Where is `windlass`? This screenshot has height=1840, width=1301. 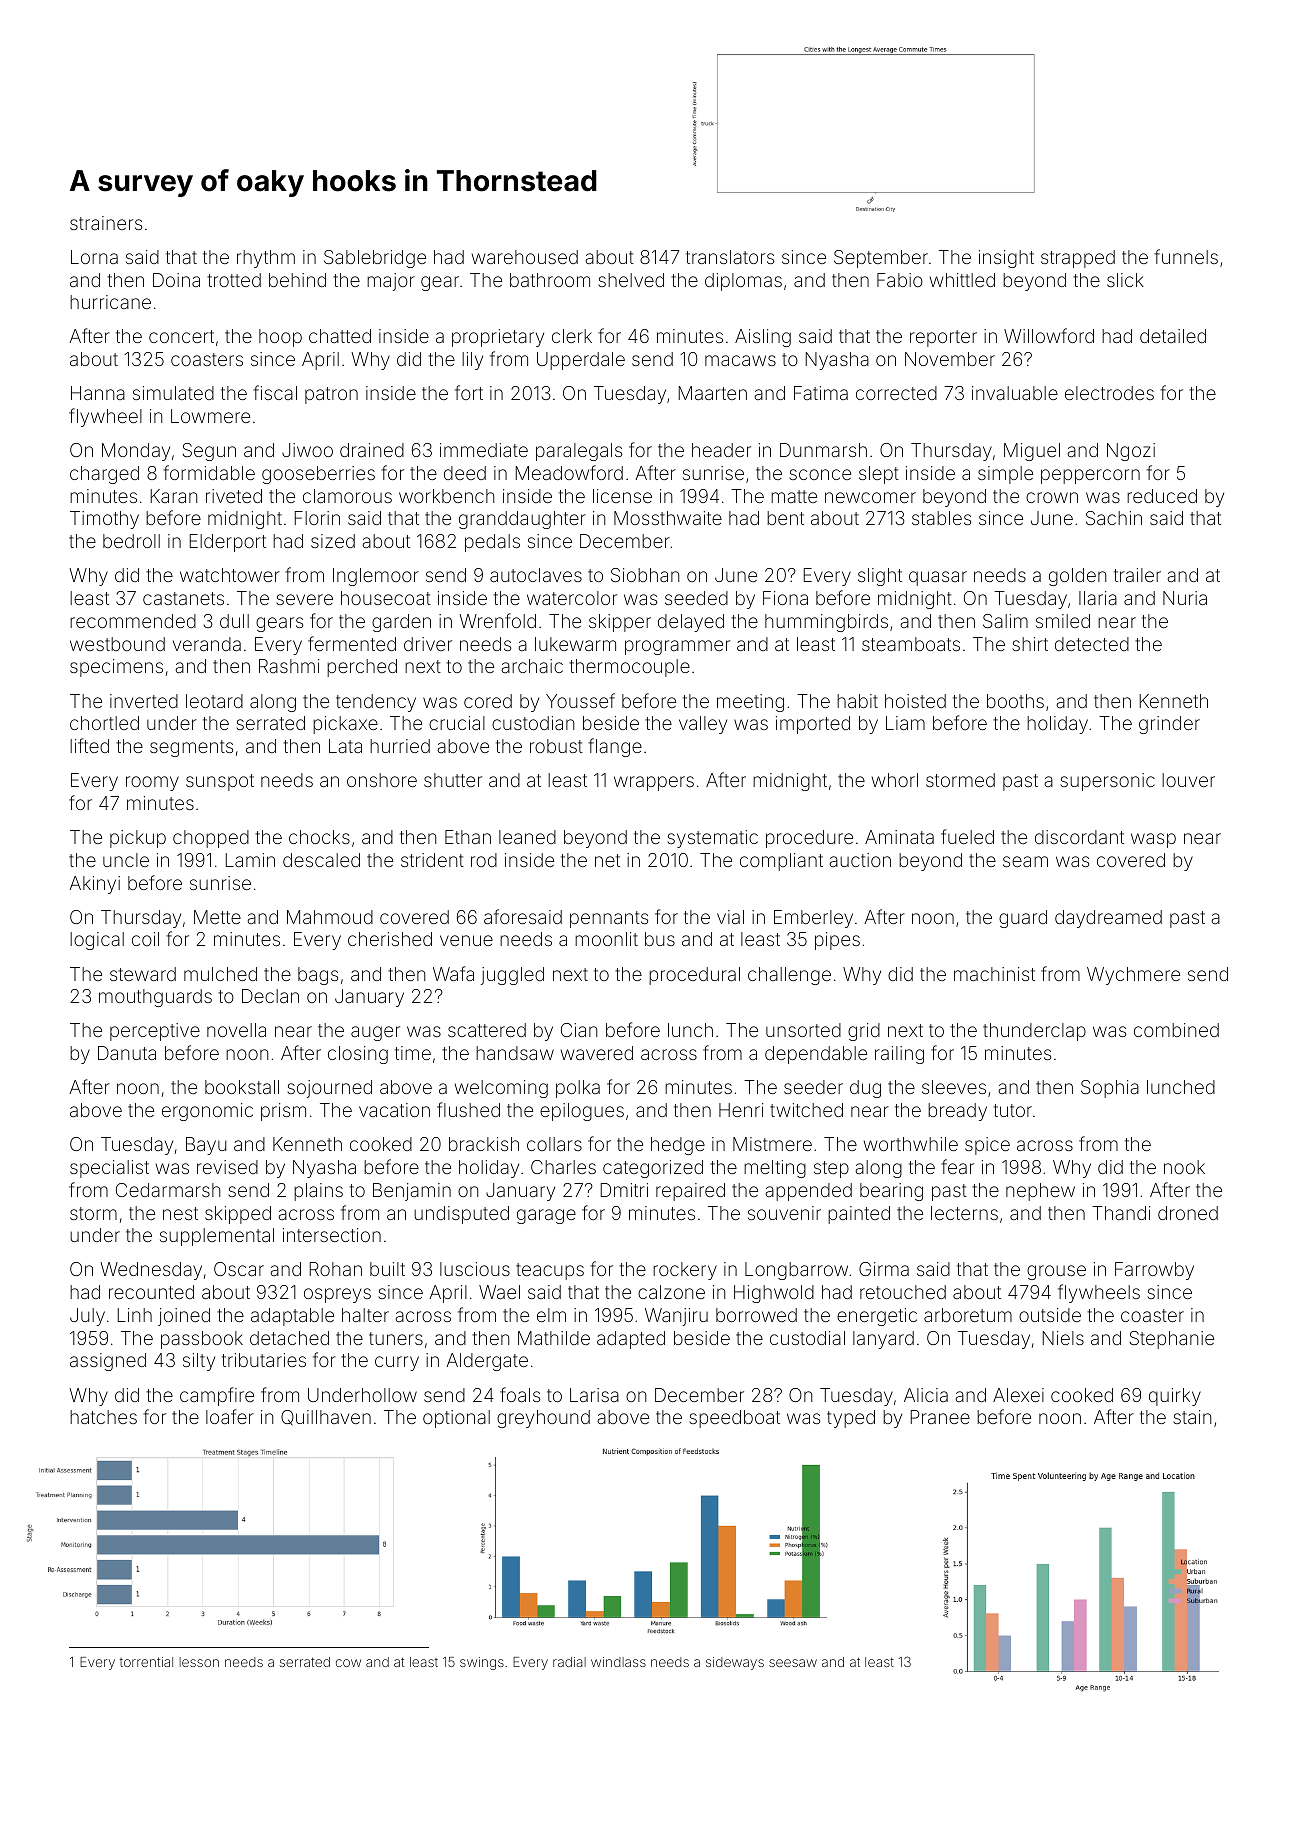 windlass is located at coordinates (618, 1662).
